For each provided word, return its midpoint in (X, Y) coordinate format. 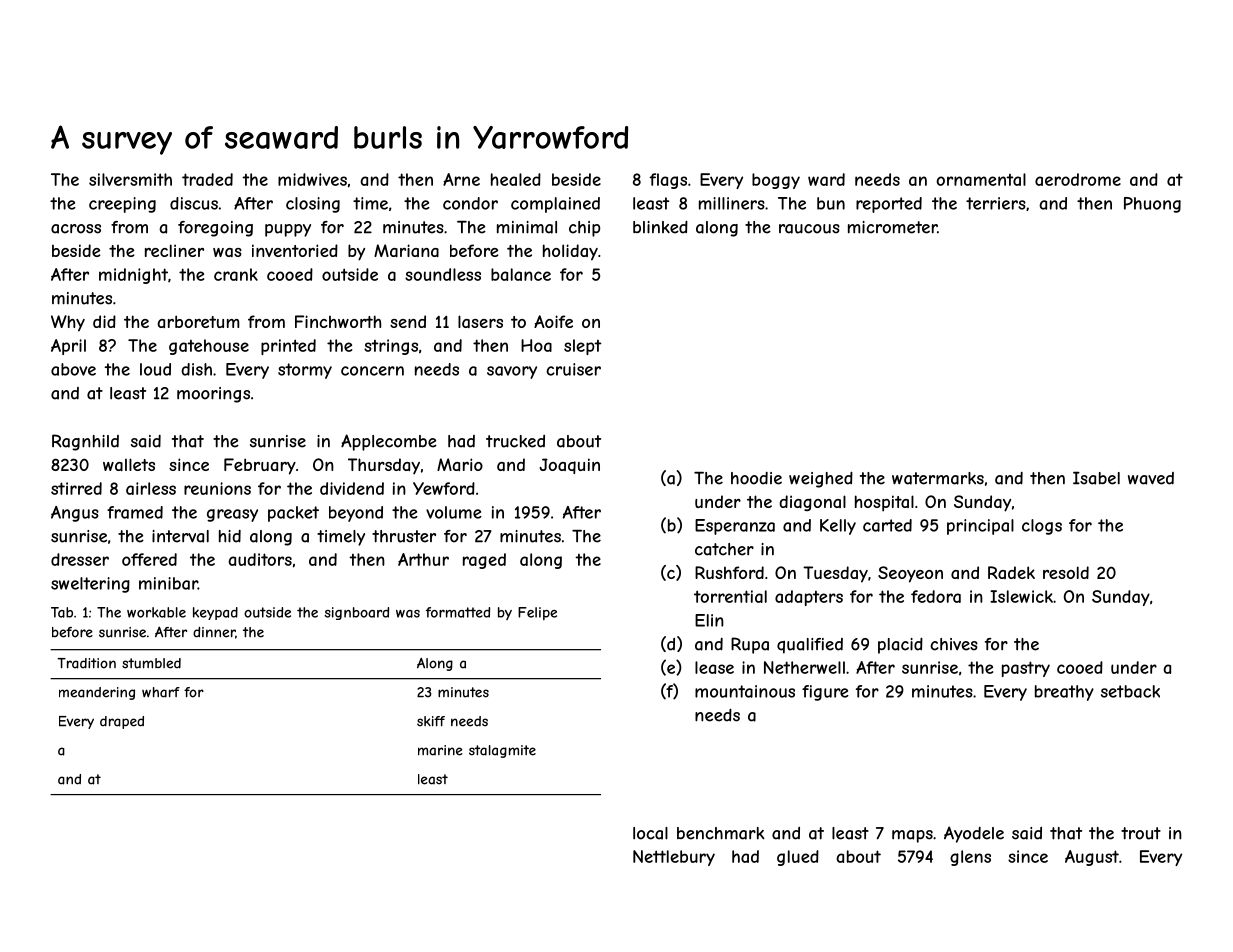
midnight (133, 276)
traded (207, 179)
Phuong (1152, 205)
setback (1130, 691)
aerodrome (1078, 179)
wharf (161, 692)
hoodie (756, 478)
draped (122, 722)
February (260, 466)
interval (180, 536)
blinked (660, 227)
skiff (431, 721)
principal (980, 527)
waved (1151, 478)
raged (484, 561)
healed (516, 179)
